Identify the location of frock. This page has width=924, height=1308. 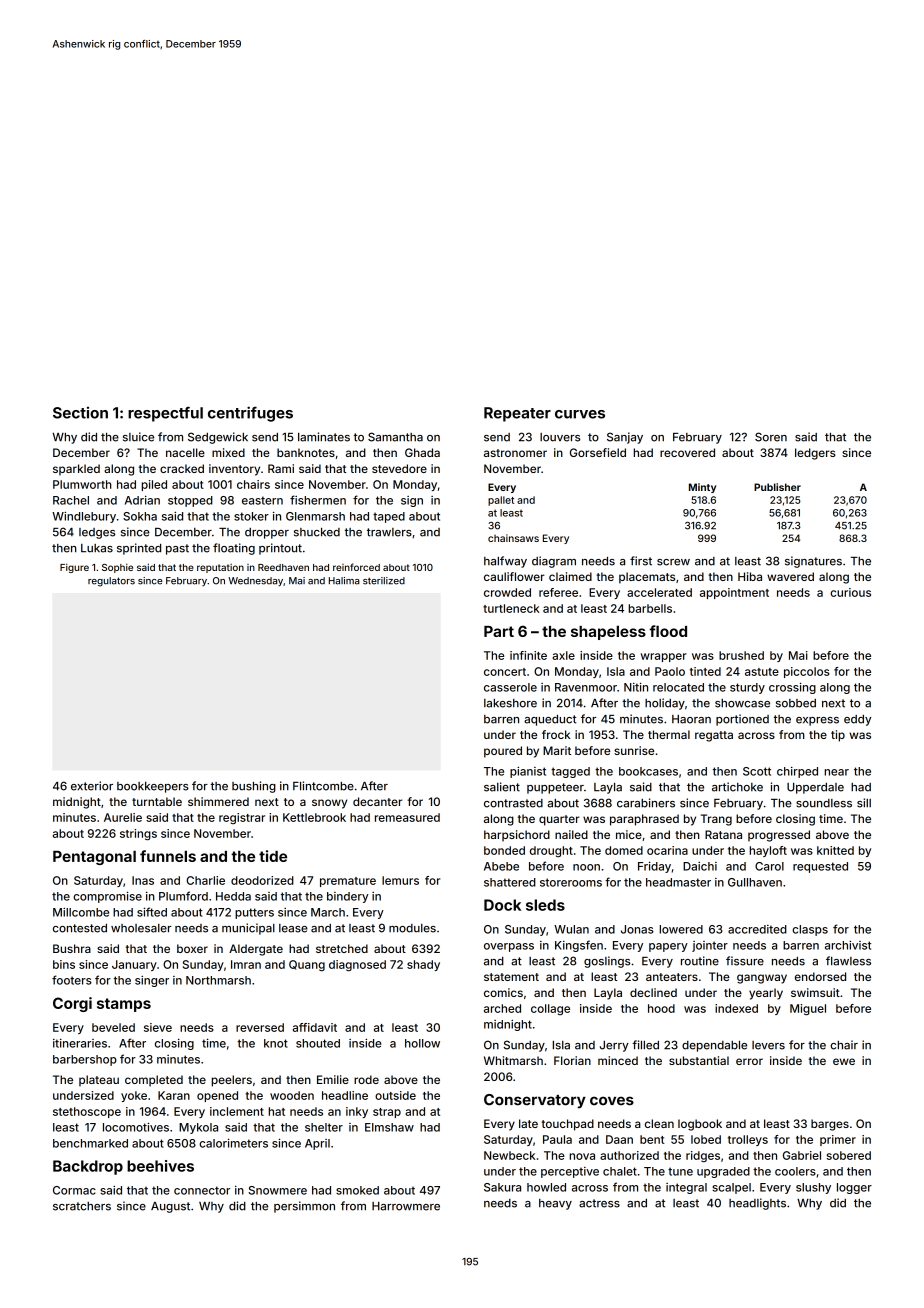
(556, 734).
